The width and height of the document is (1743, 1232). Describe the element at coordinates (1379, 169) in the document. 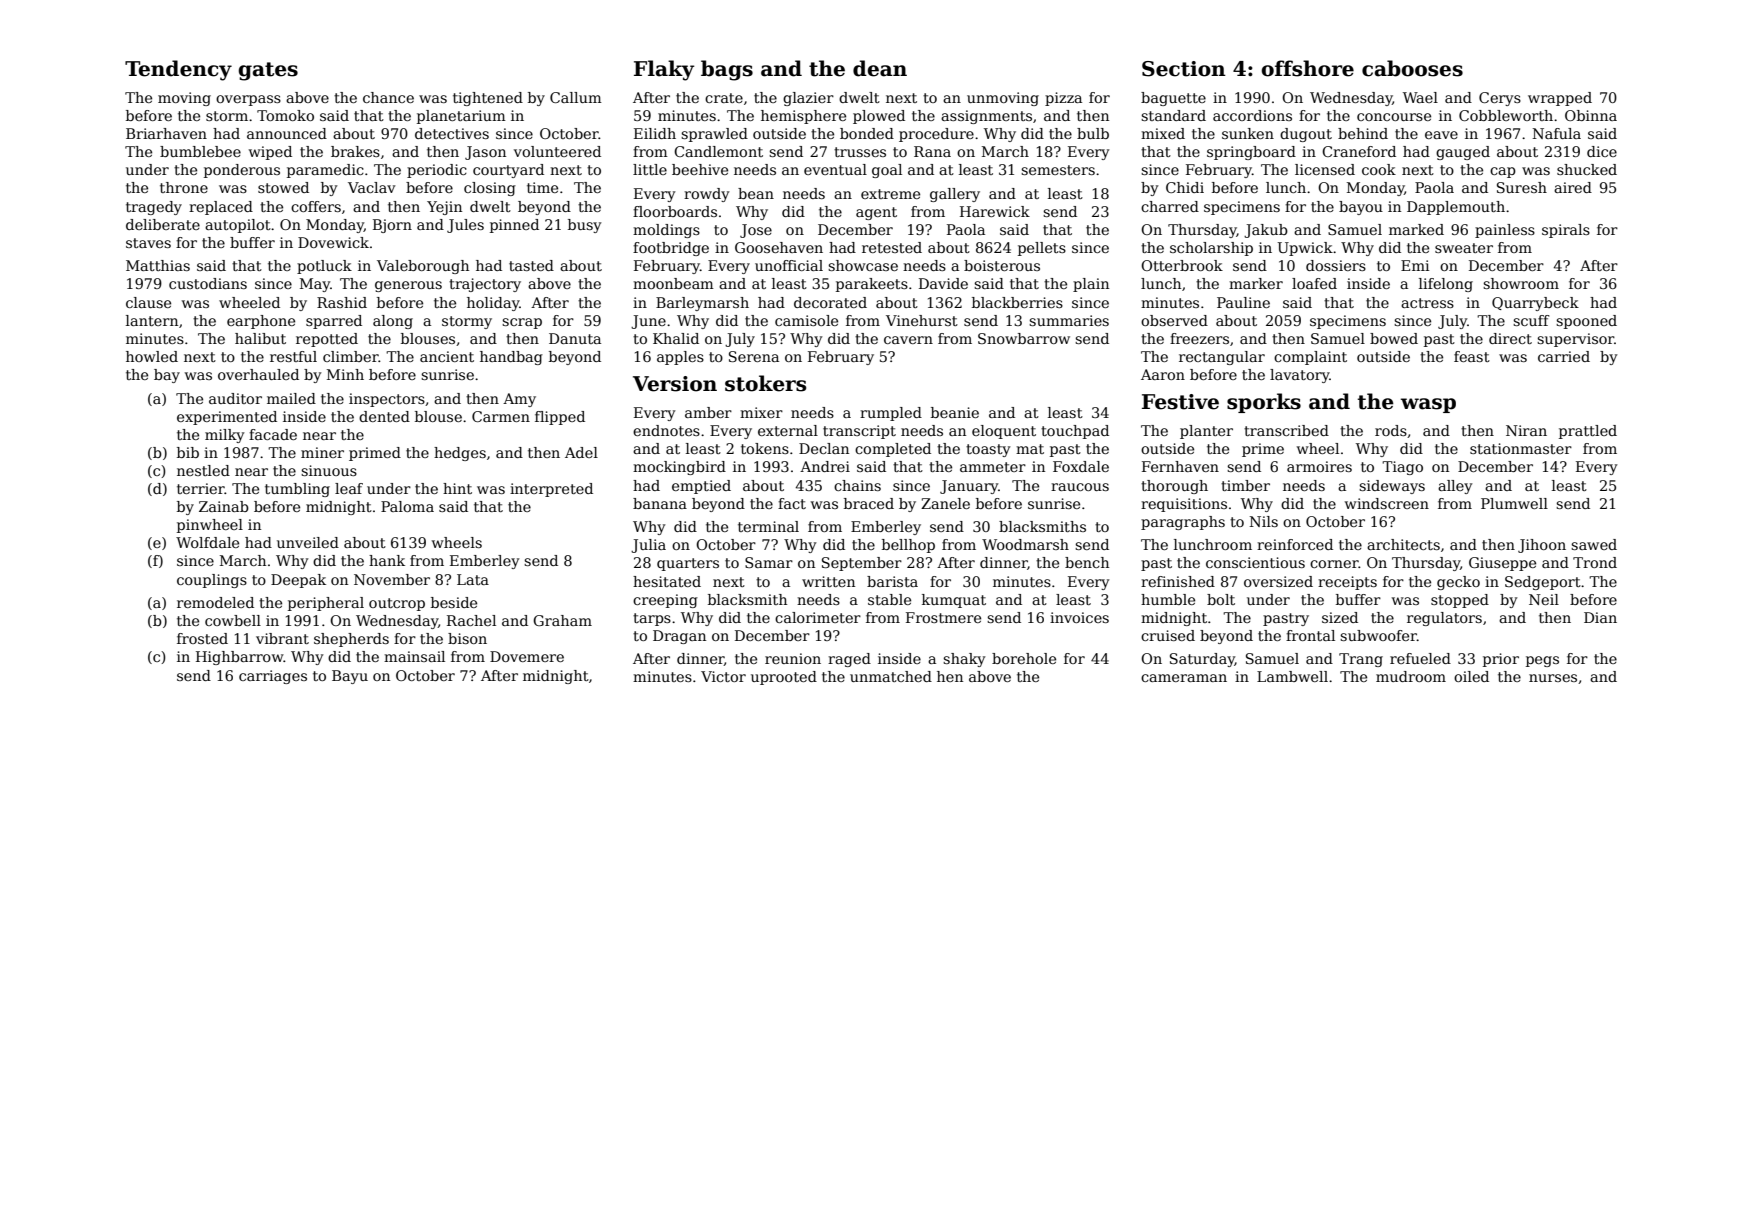

I see `cook` at that location.
